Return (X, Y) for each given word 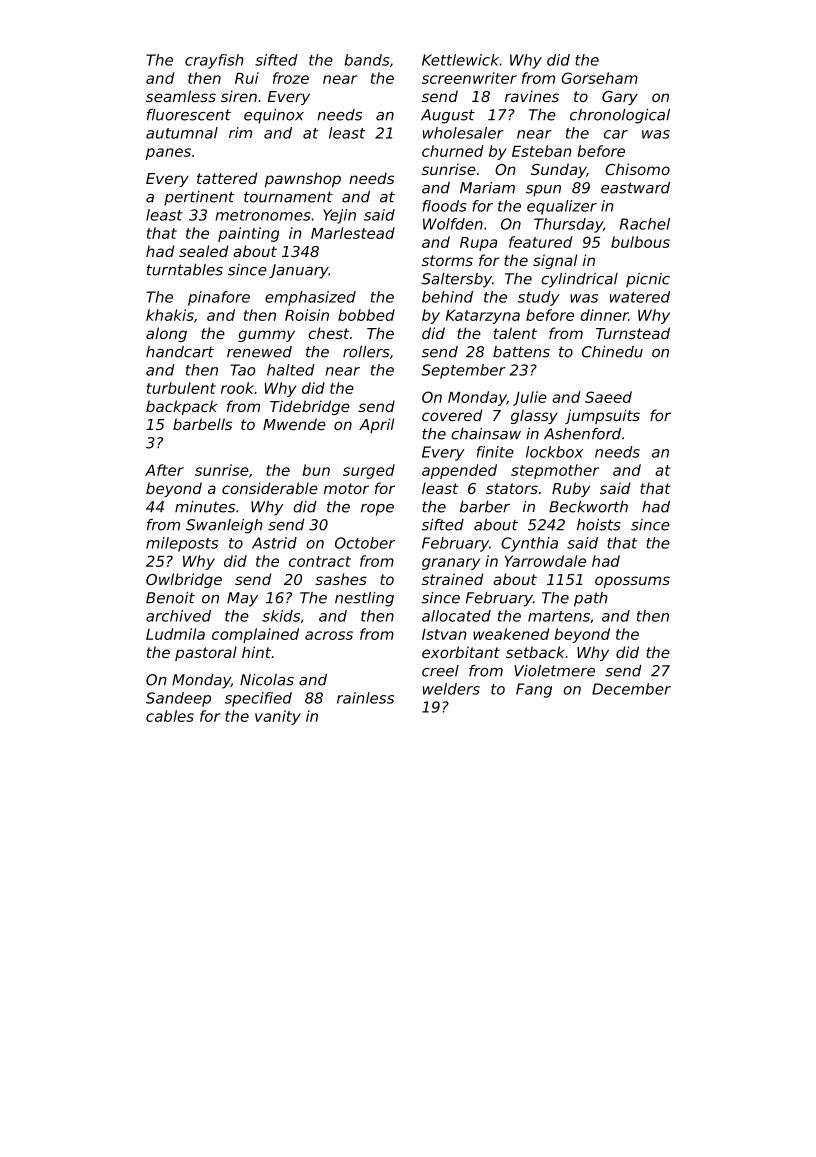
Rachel (645, 224)
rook (237, 388)
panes (168, 154)
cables (170, 716)
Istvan (444, 634)
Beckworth (588, 507)
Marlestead (353, 233)
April (376, 425)
